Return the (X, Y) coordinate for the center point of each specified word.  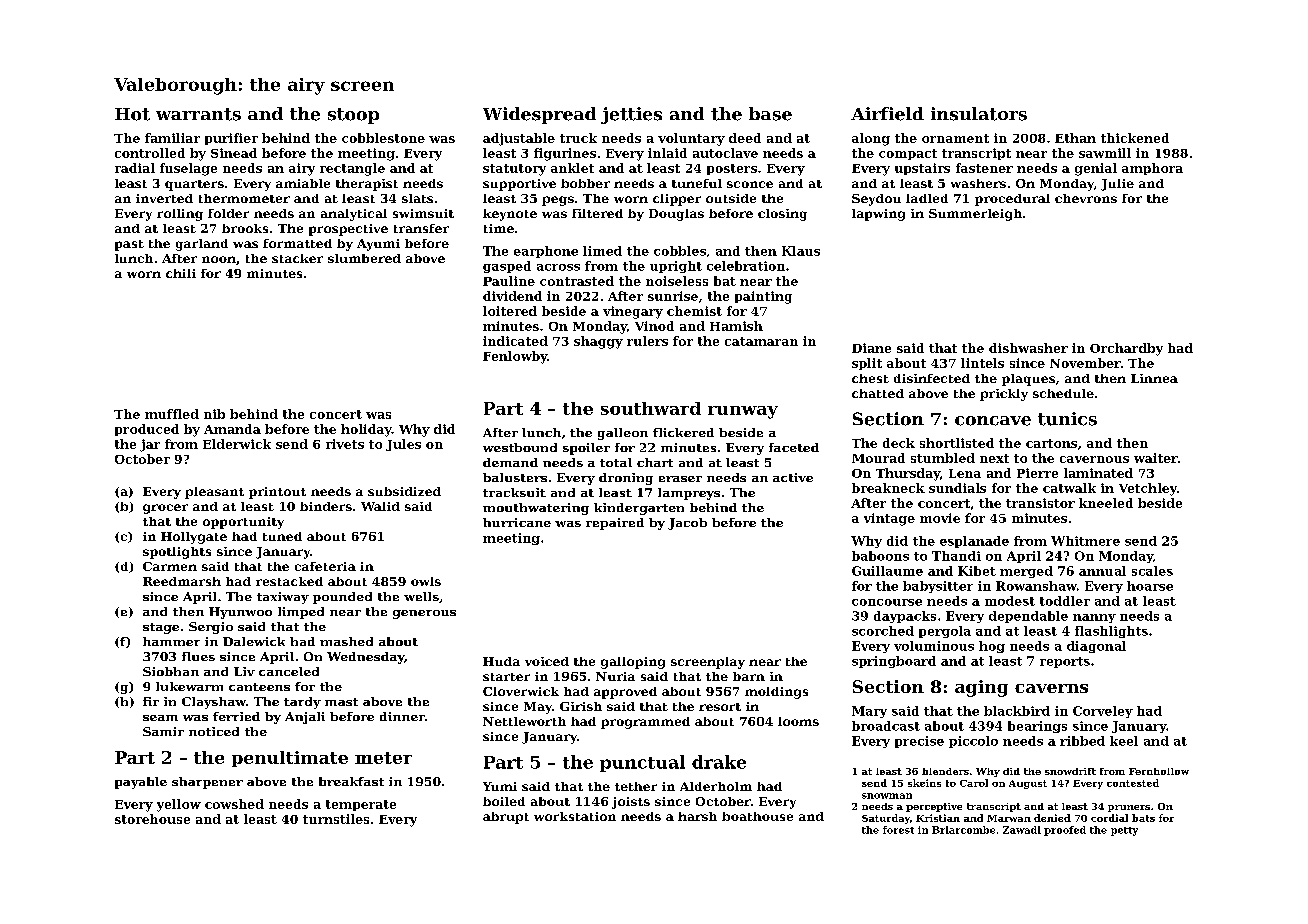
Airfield (887, 114)
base (770, 114)
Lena (965, 473)
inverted (164, 198)
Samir (163, 731)
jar (150, 445)
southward (651, 408)
